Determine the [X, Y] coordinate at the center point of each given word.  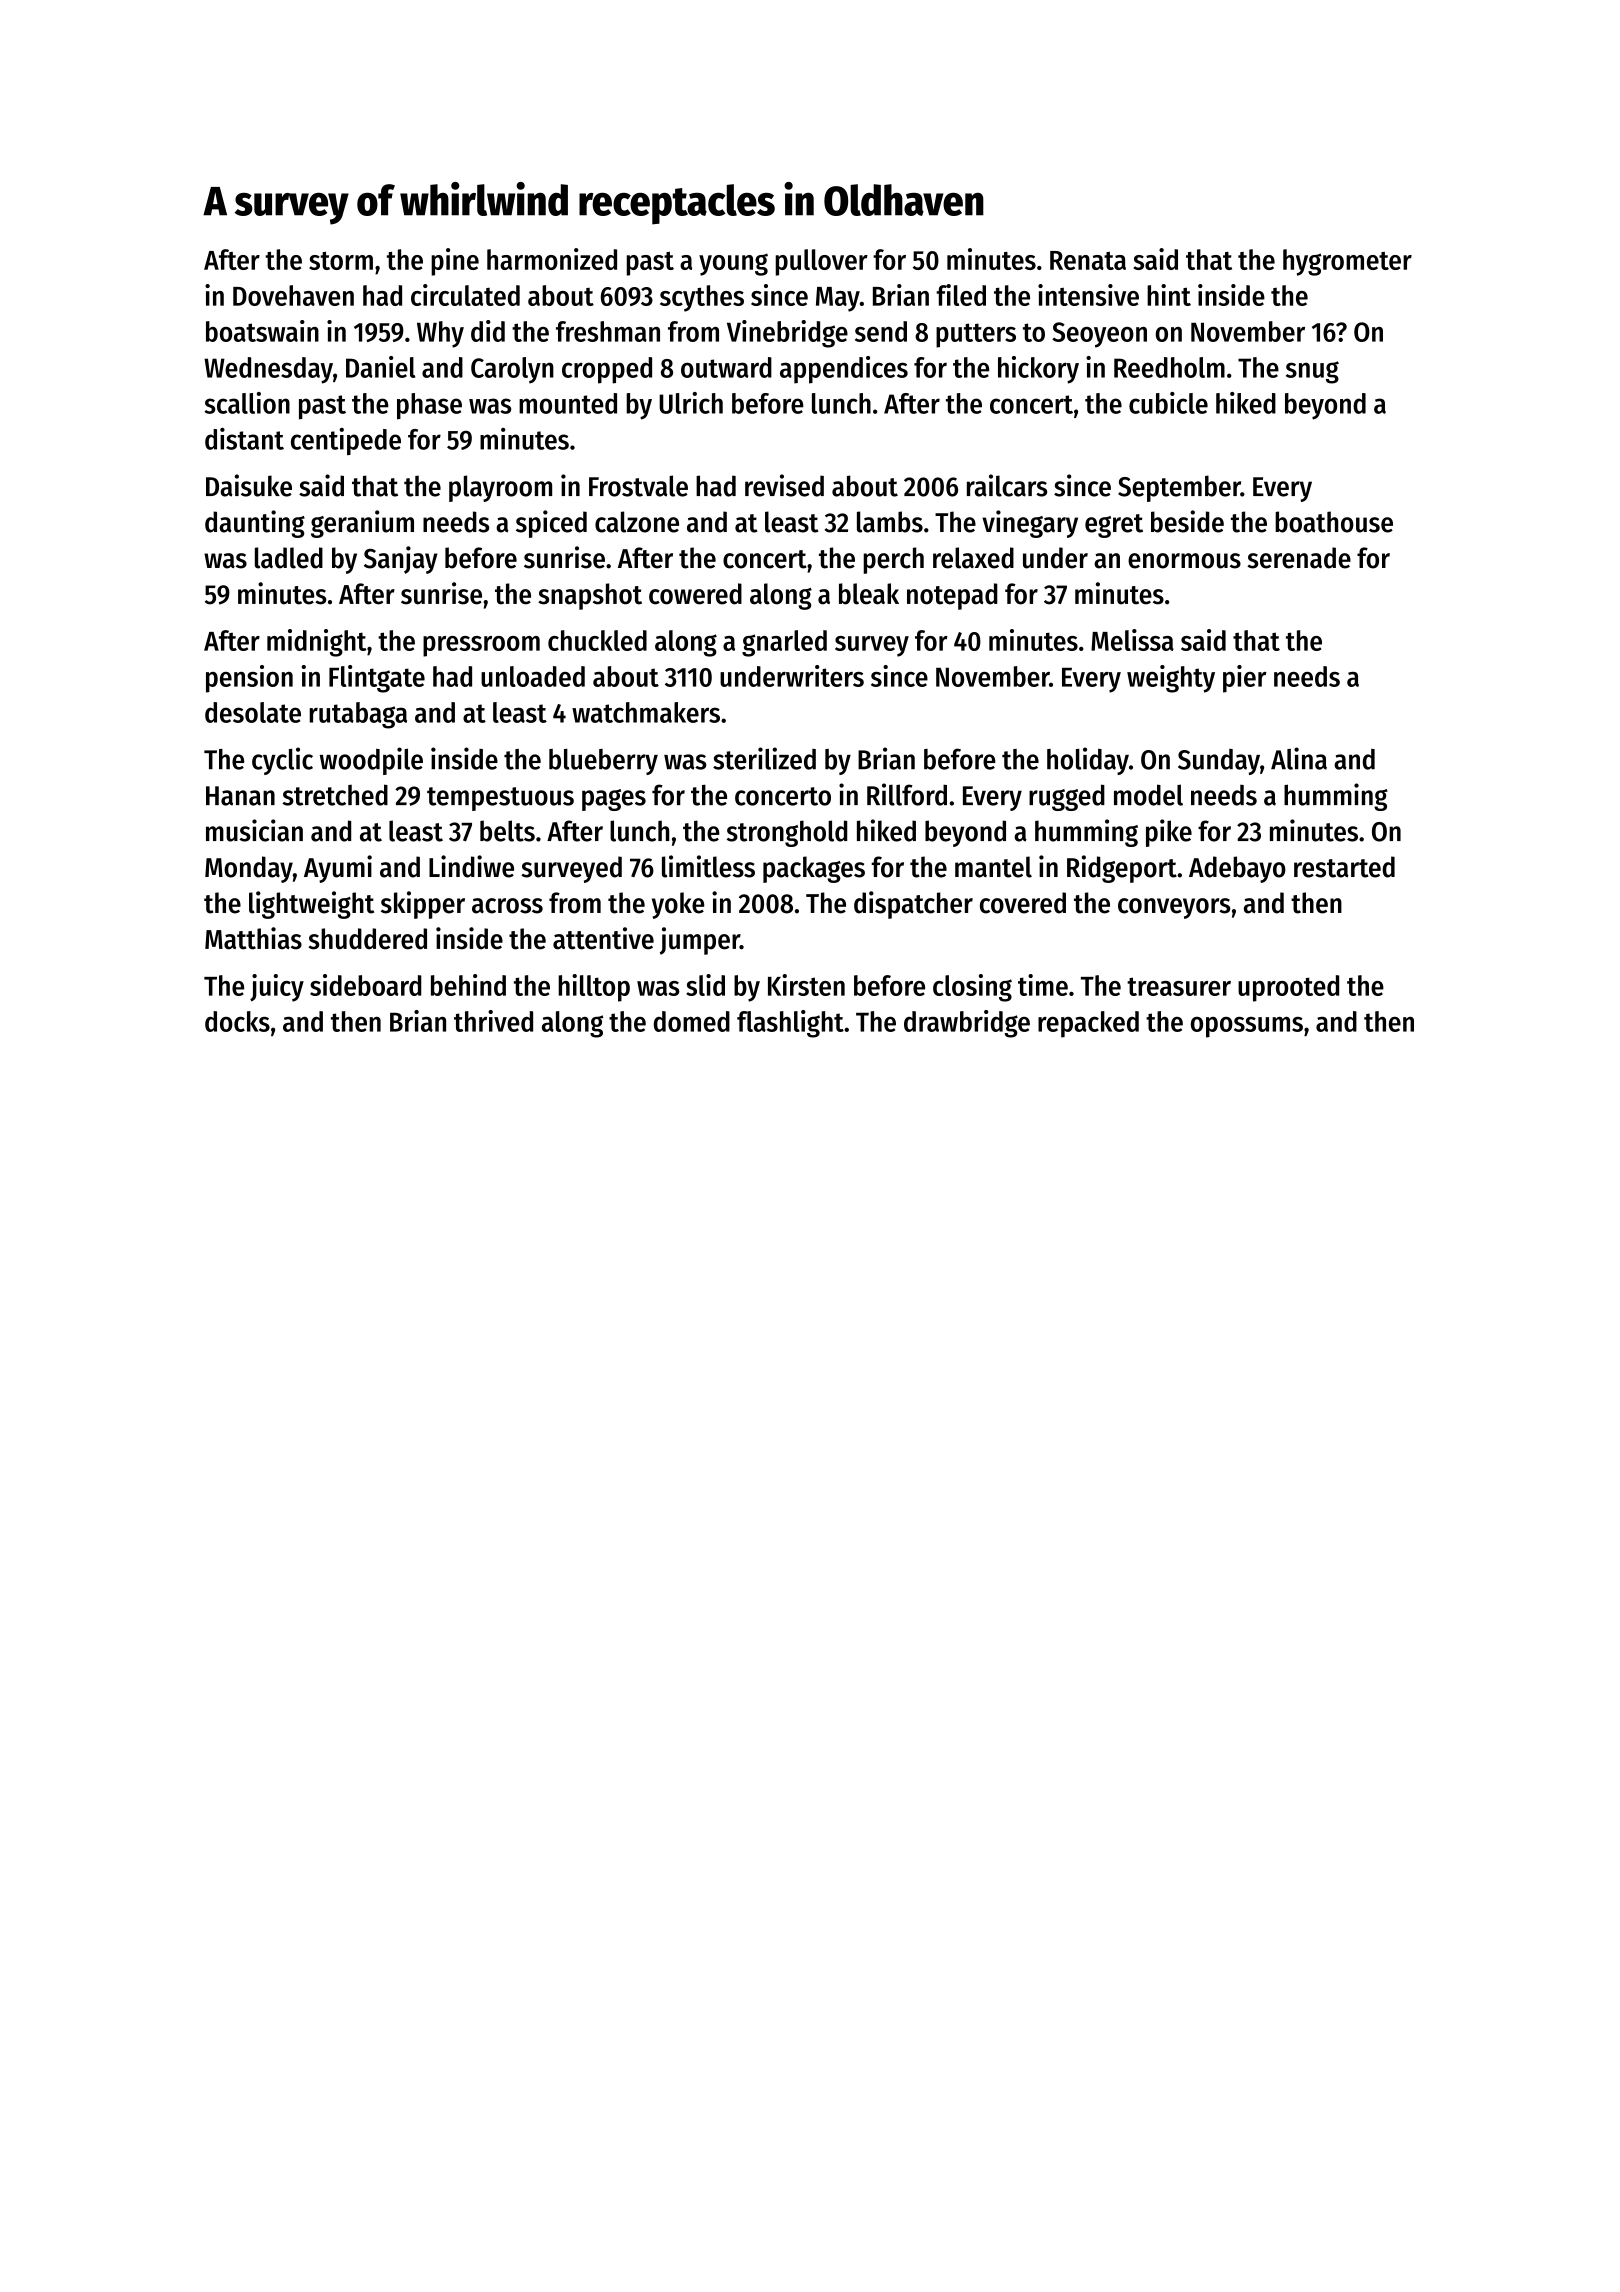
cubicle [1168, 403]
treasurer [1179, 986]
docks [237, 1021]
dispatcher [913, 905]
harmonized [552, 259]
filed [961, 295]
